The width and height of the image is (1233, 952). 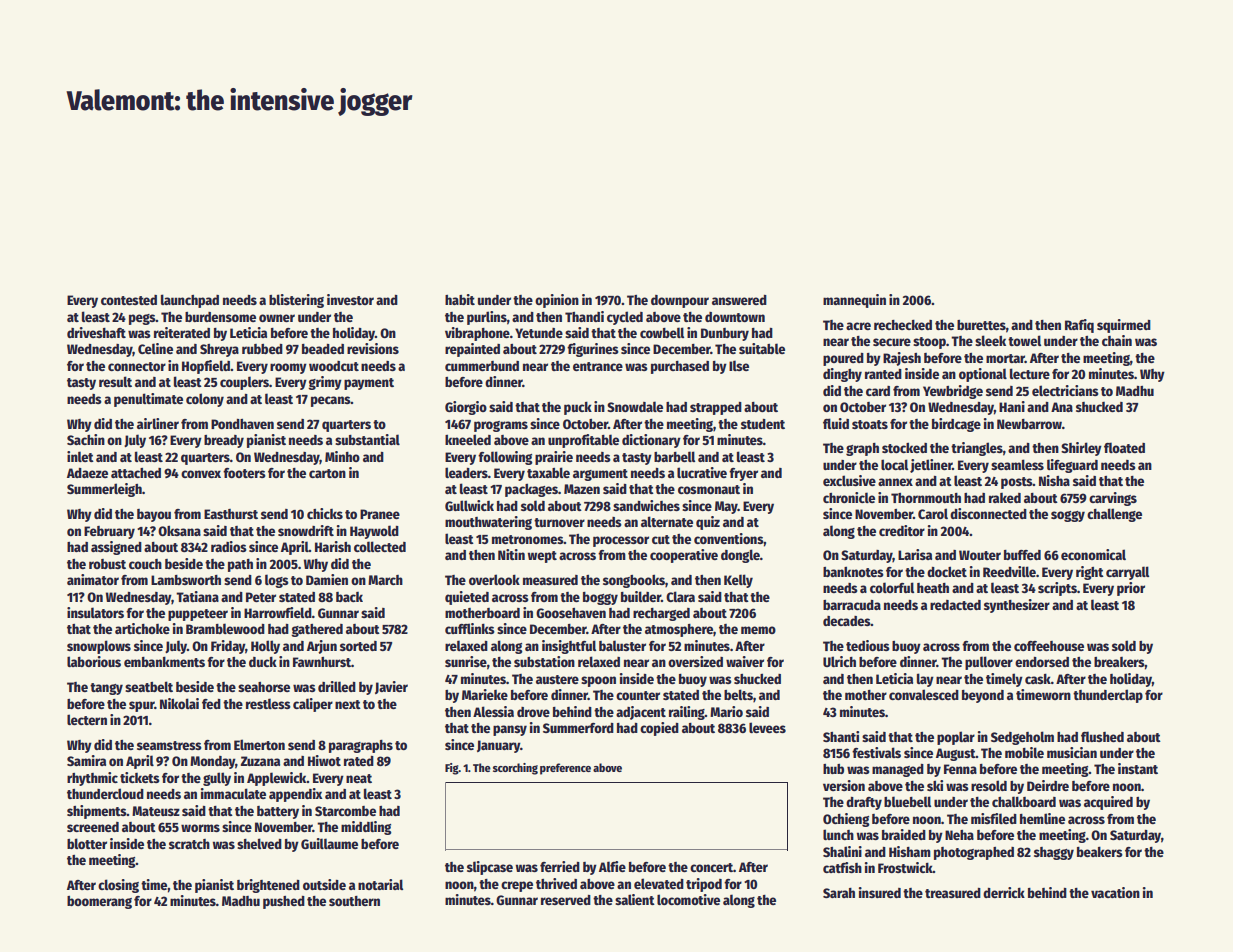 I want to click on Holly, so click(x=265, y=647).
